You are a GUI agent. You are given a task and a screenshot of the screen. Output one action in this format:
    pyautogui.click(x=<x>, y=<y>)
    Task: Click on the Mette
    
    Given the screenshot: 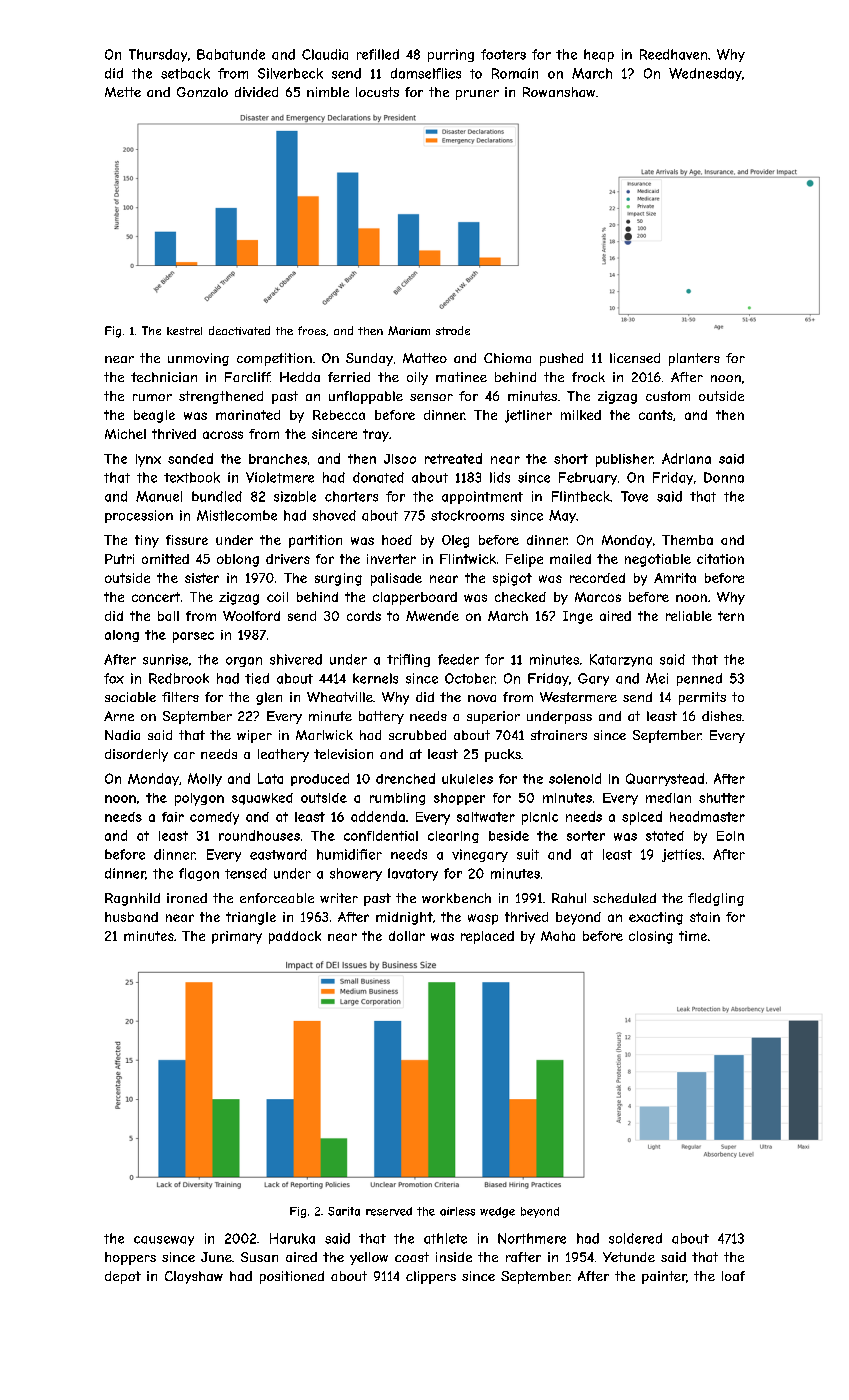 What is the action you would take?
    pyautogui.click(x=123, y=92)
